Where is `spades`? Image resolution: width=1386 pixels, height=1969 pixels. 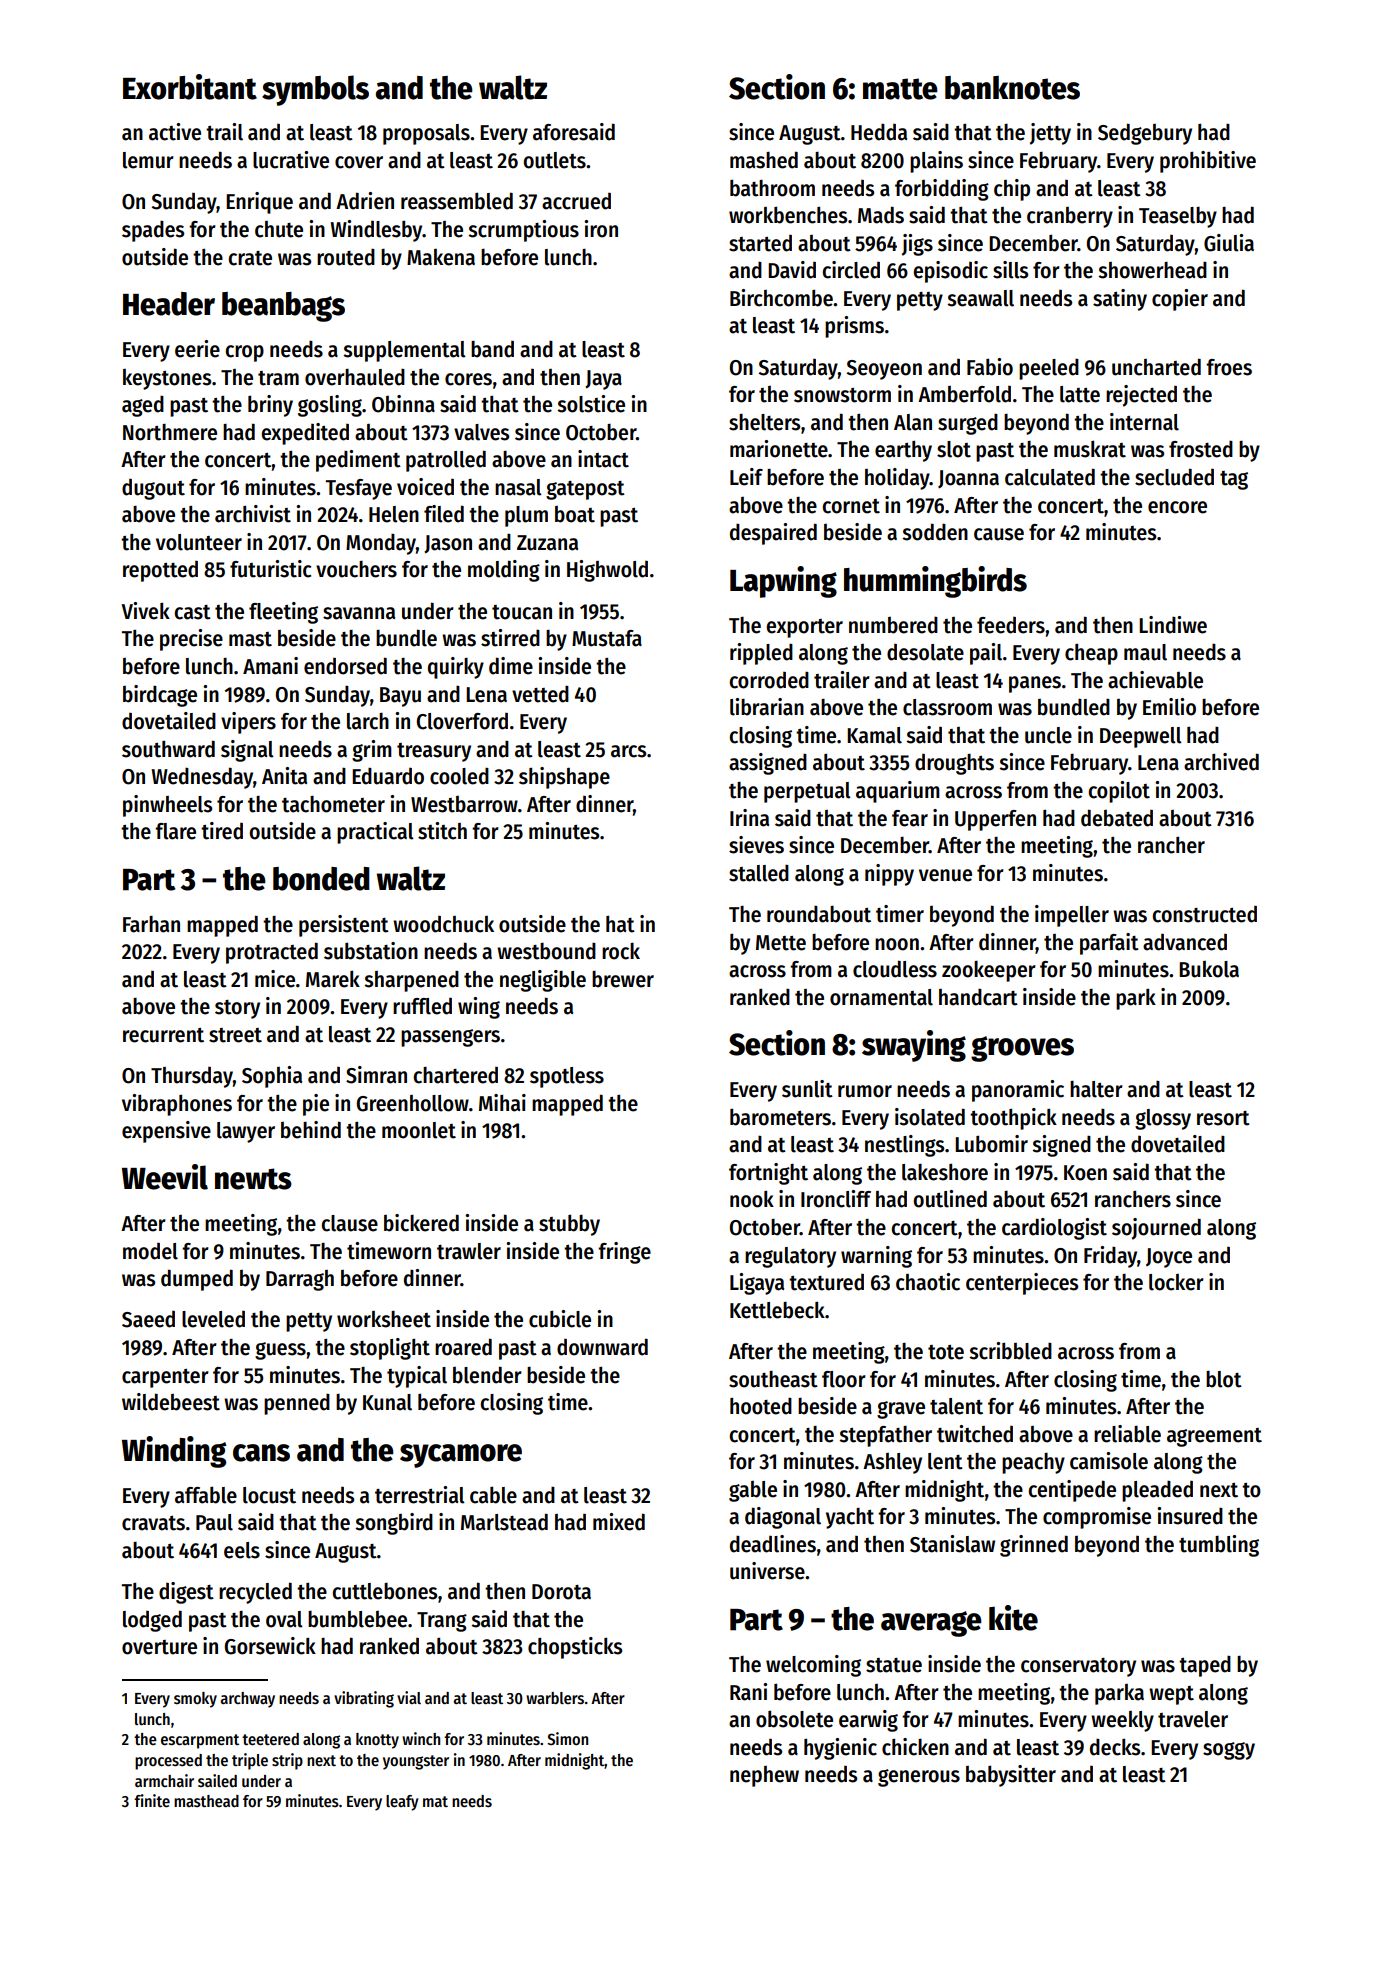 spades is located at coordinates (153, 231).
